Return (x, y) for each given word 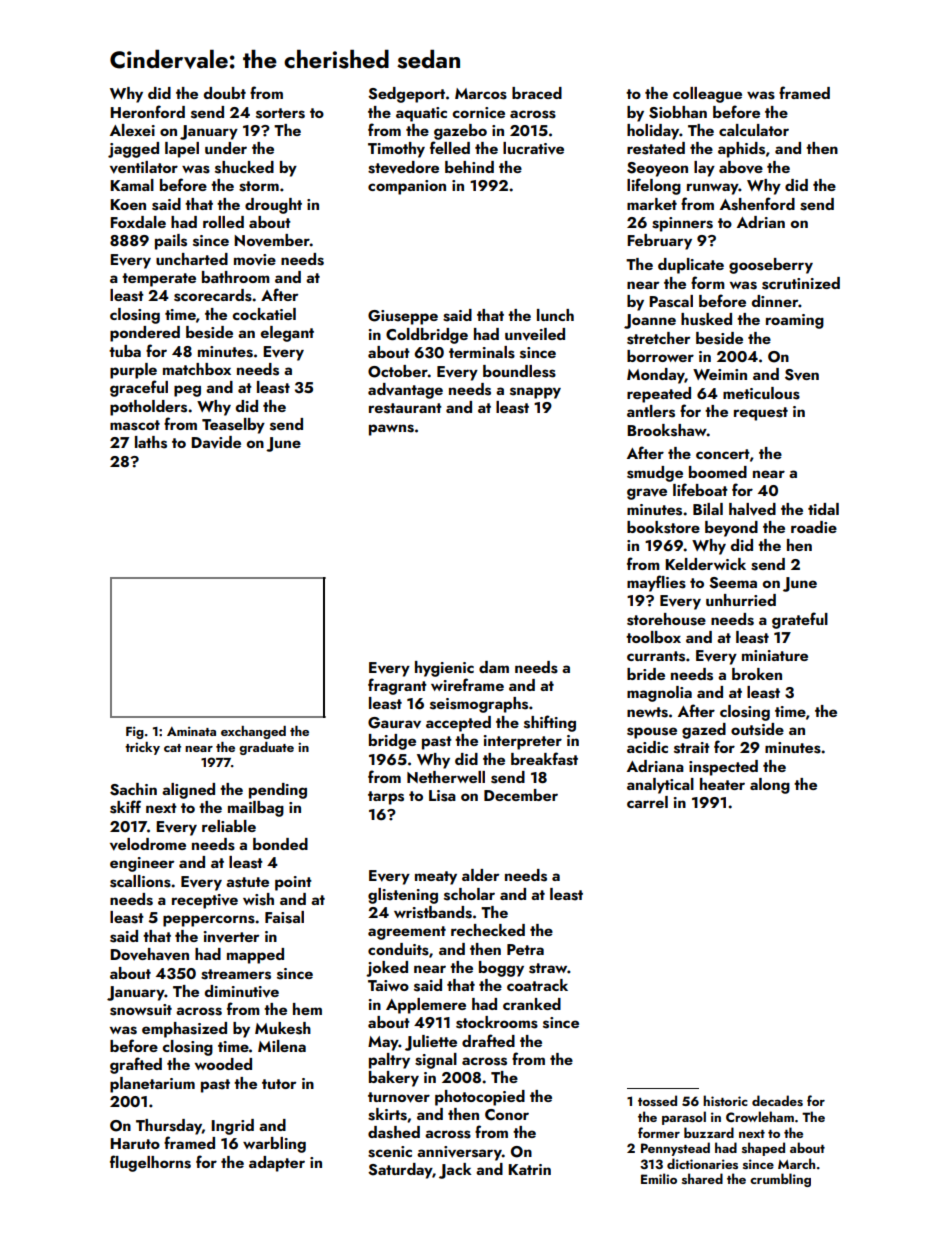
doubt (225, 93)
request (761, 414)
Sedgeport (406, 95)
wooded (223, 1064)
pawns (391, 430)
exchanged (253, 732)
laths (151, 442)
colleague (707, 95)
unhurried (741, 600)
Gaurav (394, 723)
